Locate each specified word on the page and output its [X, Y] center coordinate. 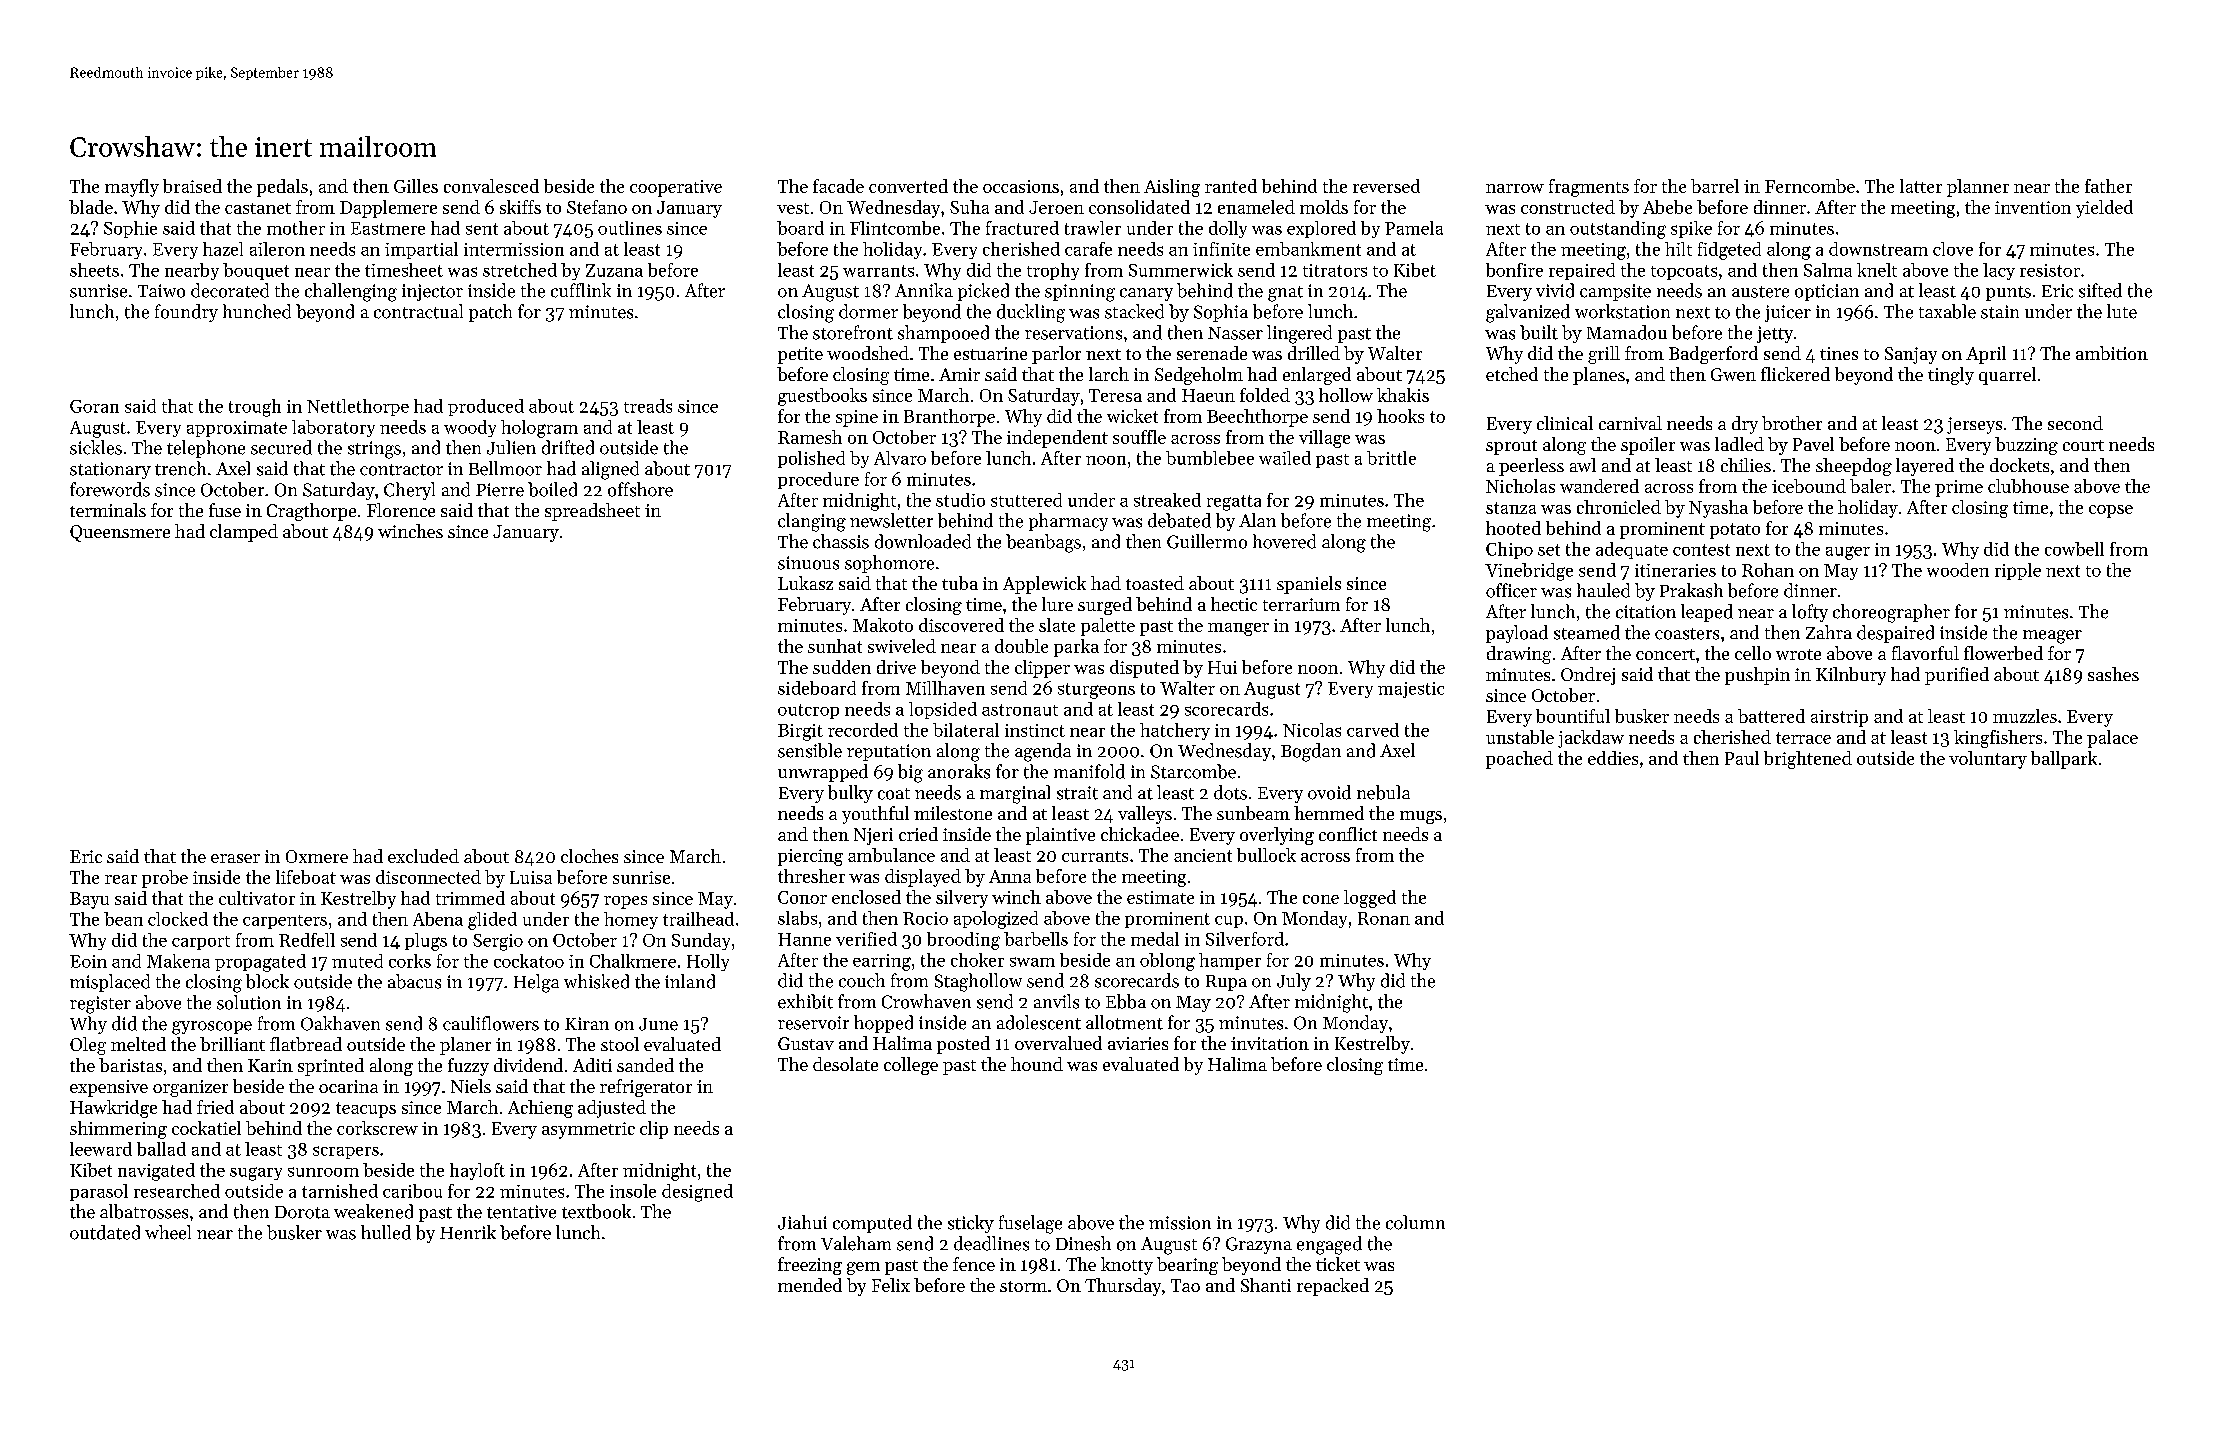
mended [810, 1285]
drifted [568, 447]
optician [1827, 292]
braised [192, 186]
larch [1109, 374]
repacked [1333, 1287]
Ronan [1384, 918]
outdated [105, 1232]
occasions [1021, 186]
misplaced [110, 983]
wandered [1599, 486]
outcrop [808, 711]
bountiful [1573, 716]
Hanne [804, 939]
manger [1238, 629]
